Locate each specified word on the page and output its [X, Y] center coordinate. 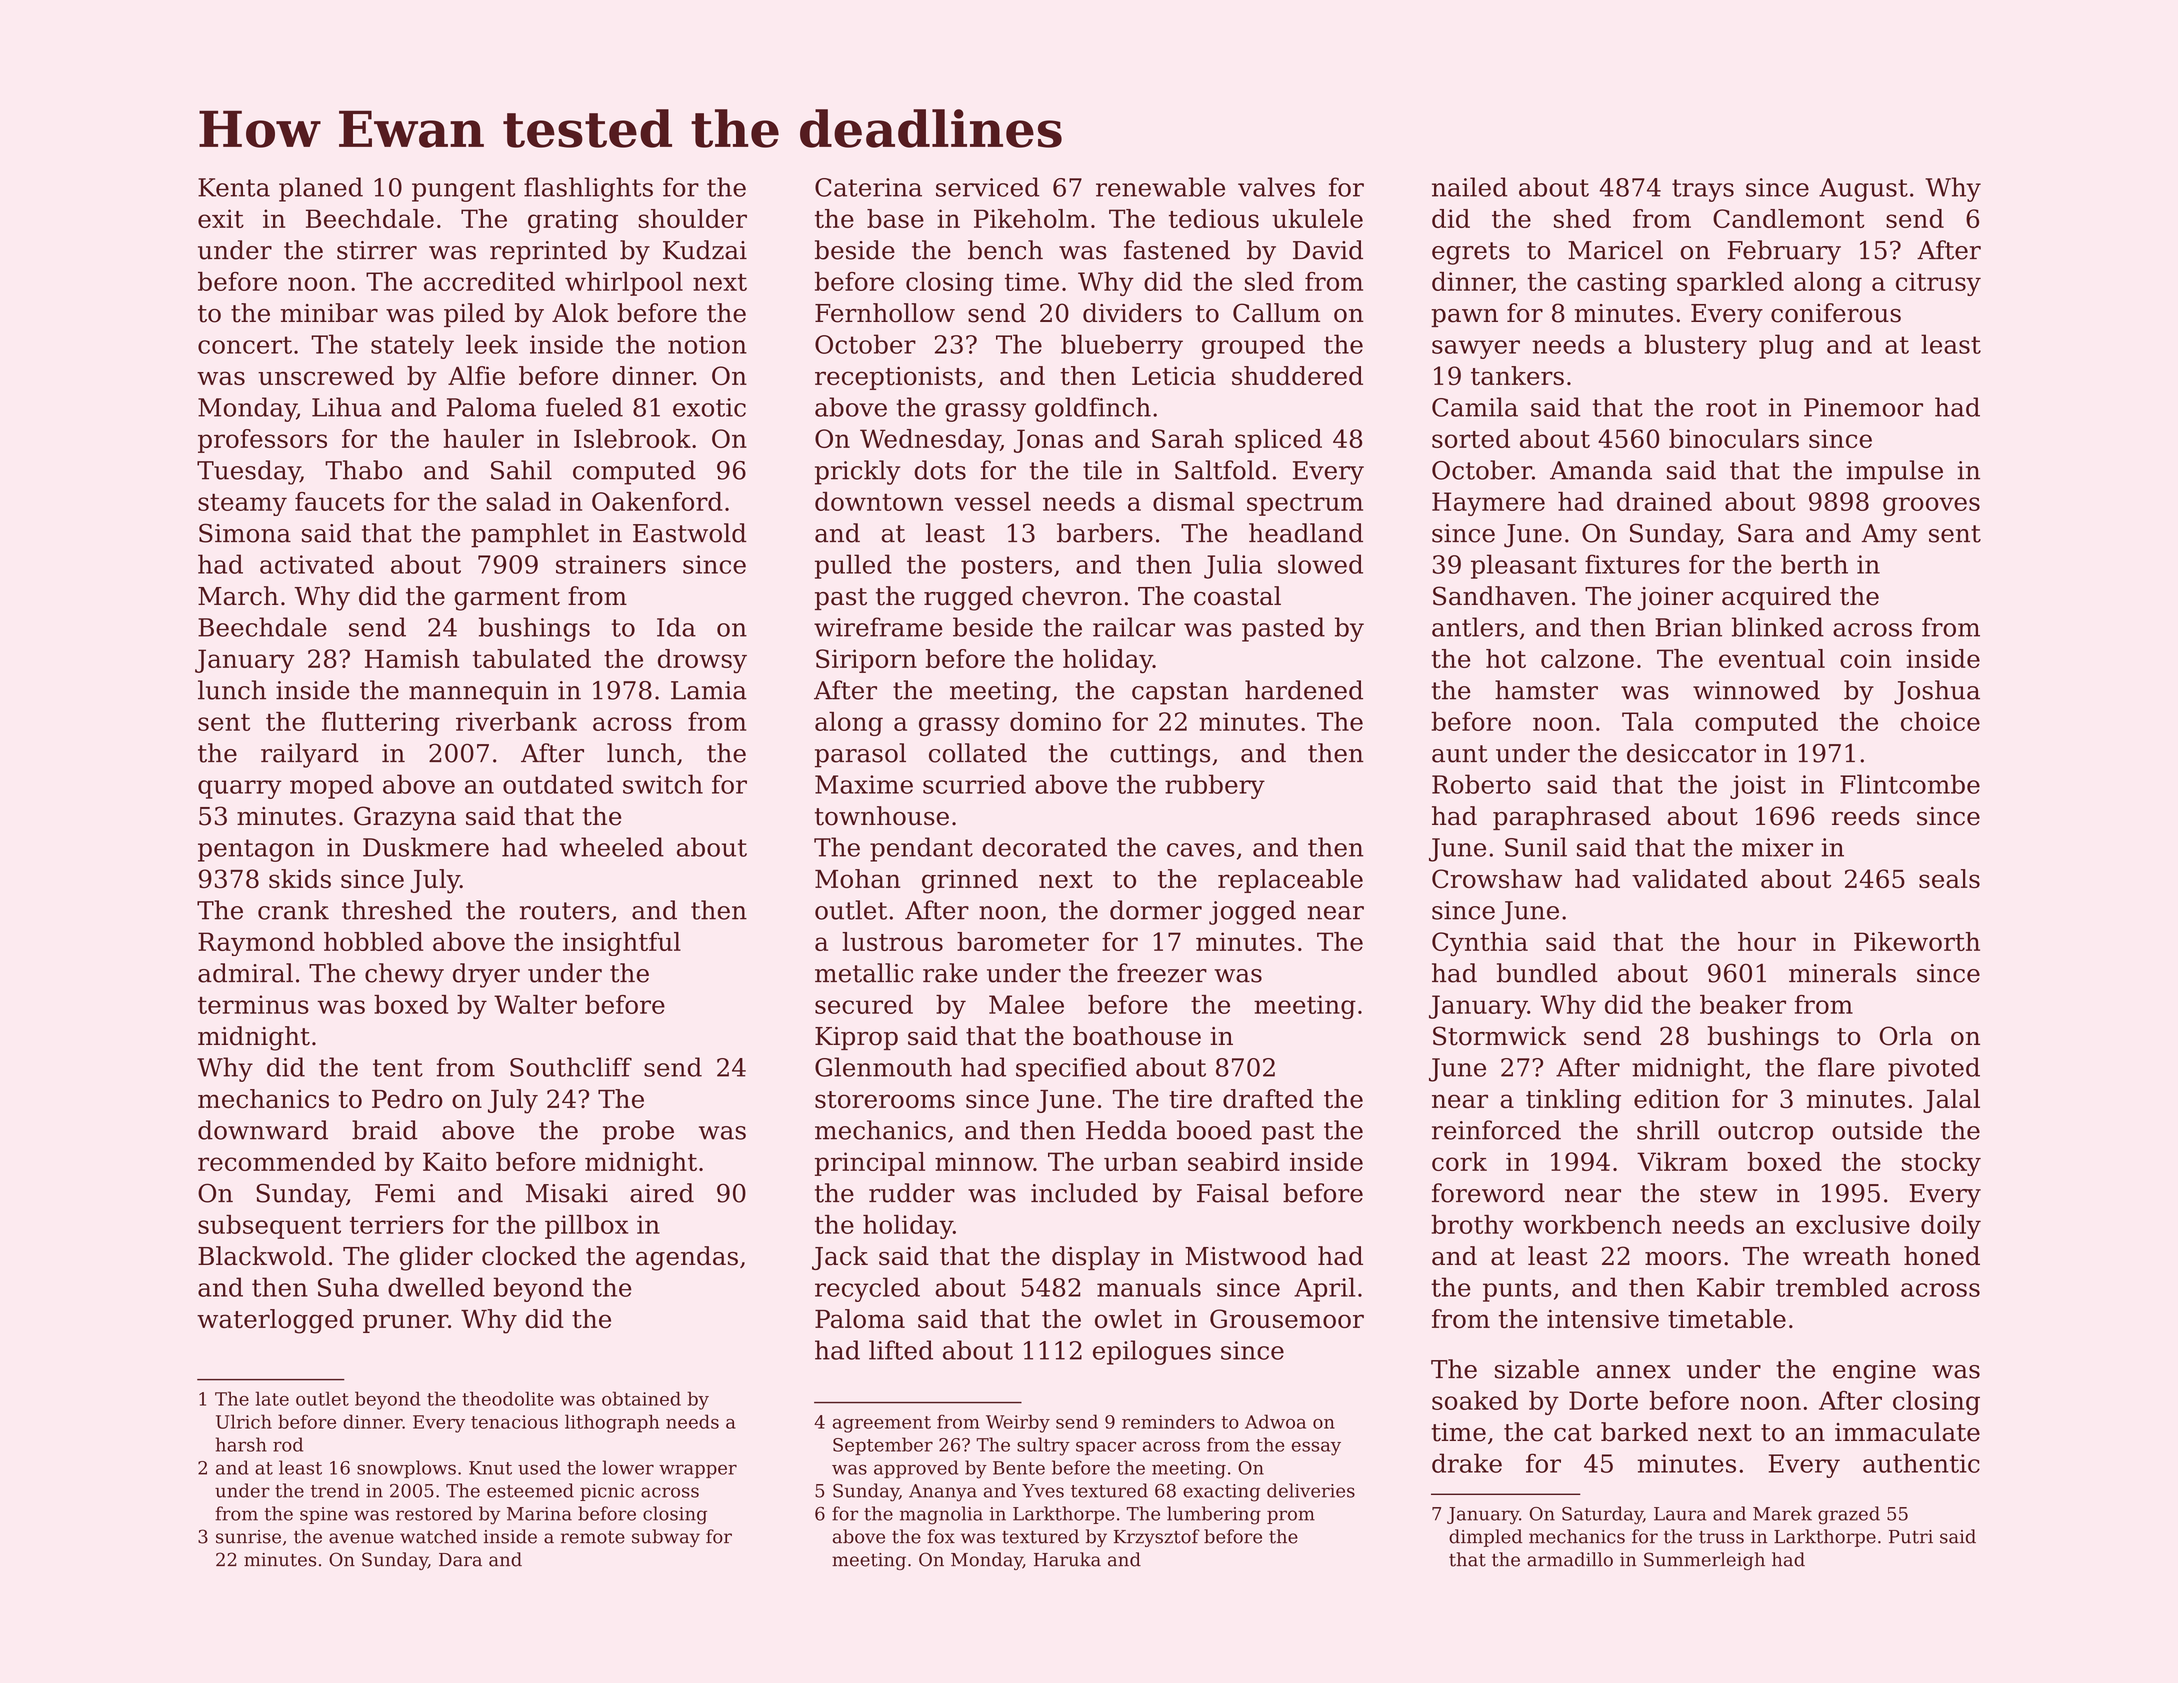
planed [321, 189]
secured [864, 1004]
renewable [1160, 187]
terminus [253, 1004]
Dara [460, 1560]
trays [1703, 190]
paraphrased [1572, 818]
